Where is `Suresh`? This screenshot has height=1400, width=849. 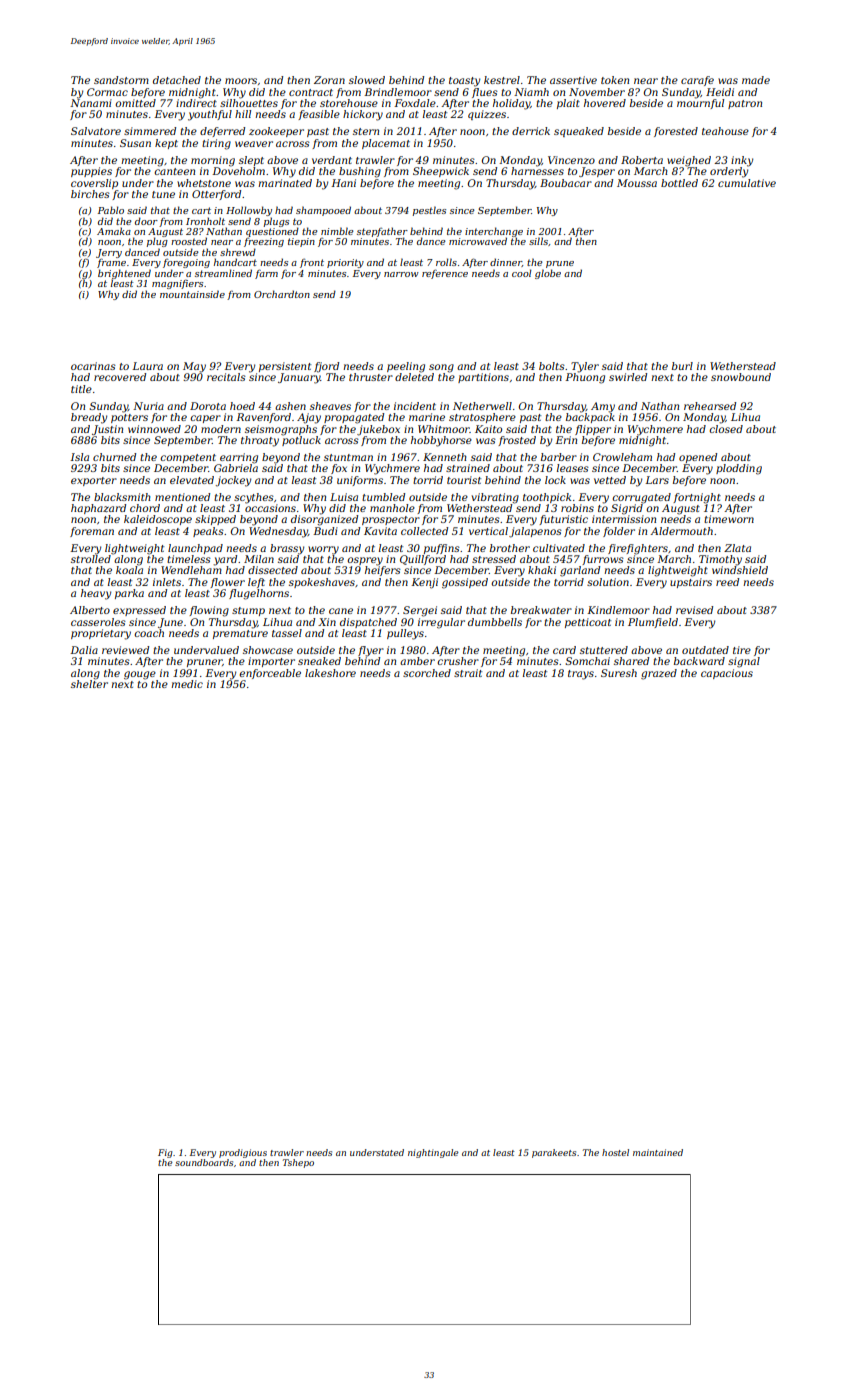 Suresh is located at coordinates (619, 673).
